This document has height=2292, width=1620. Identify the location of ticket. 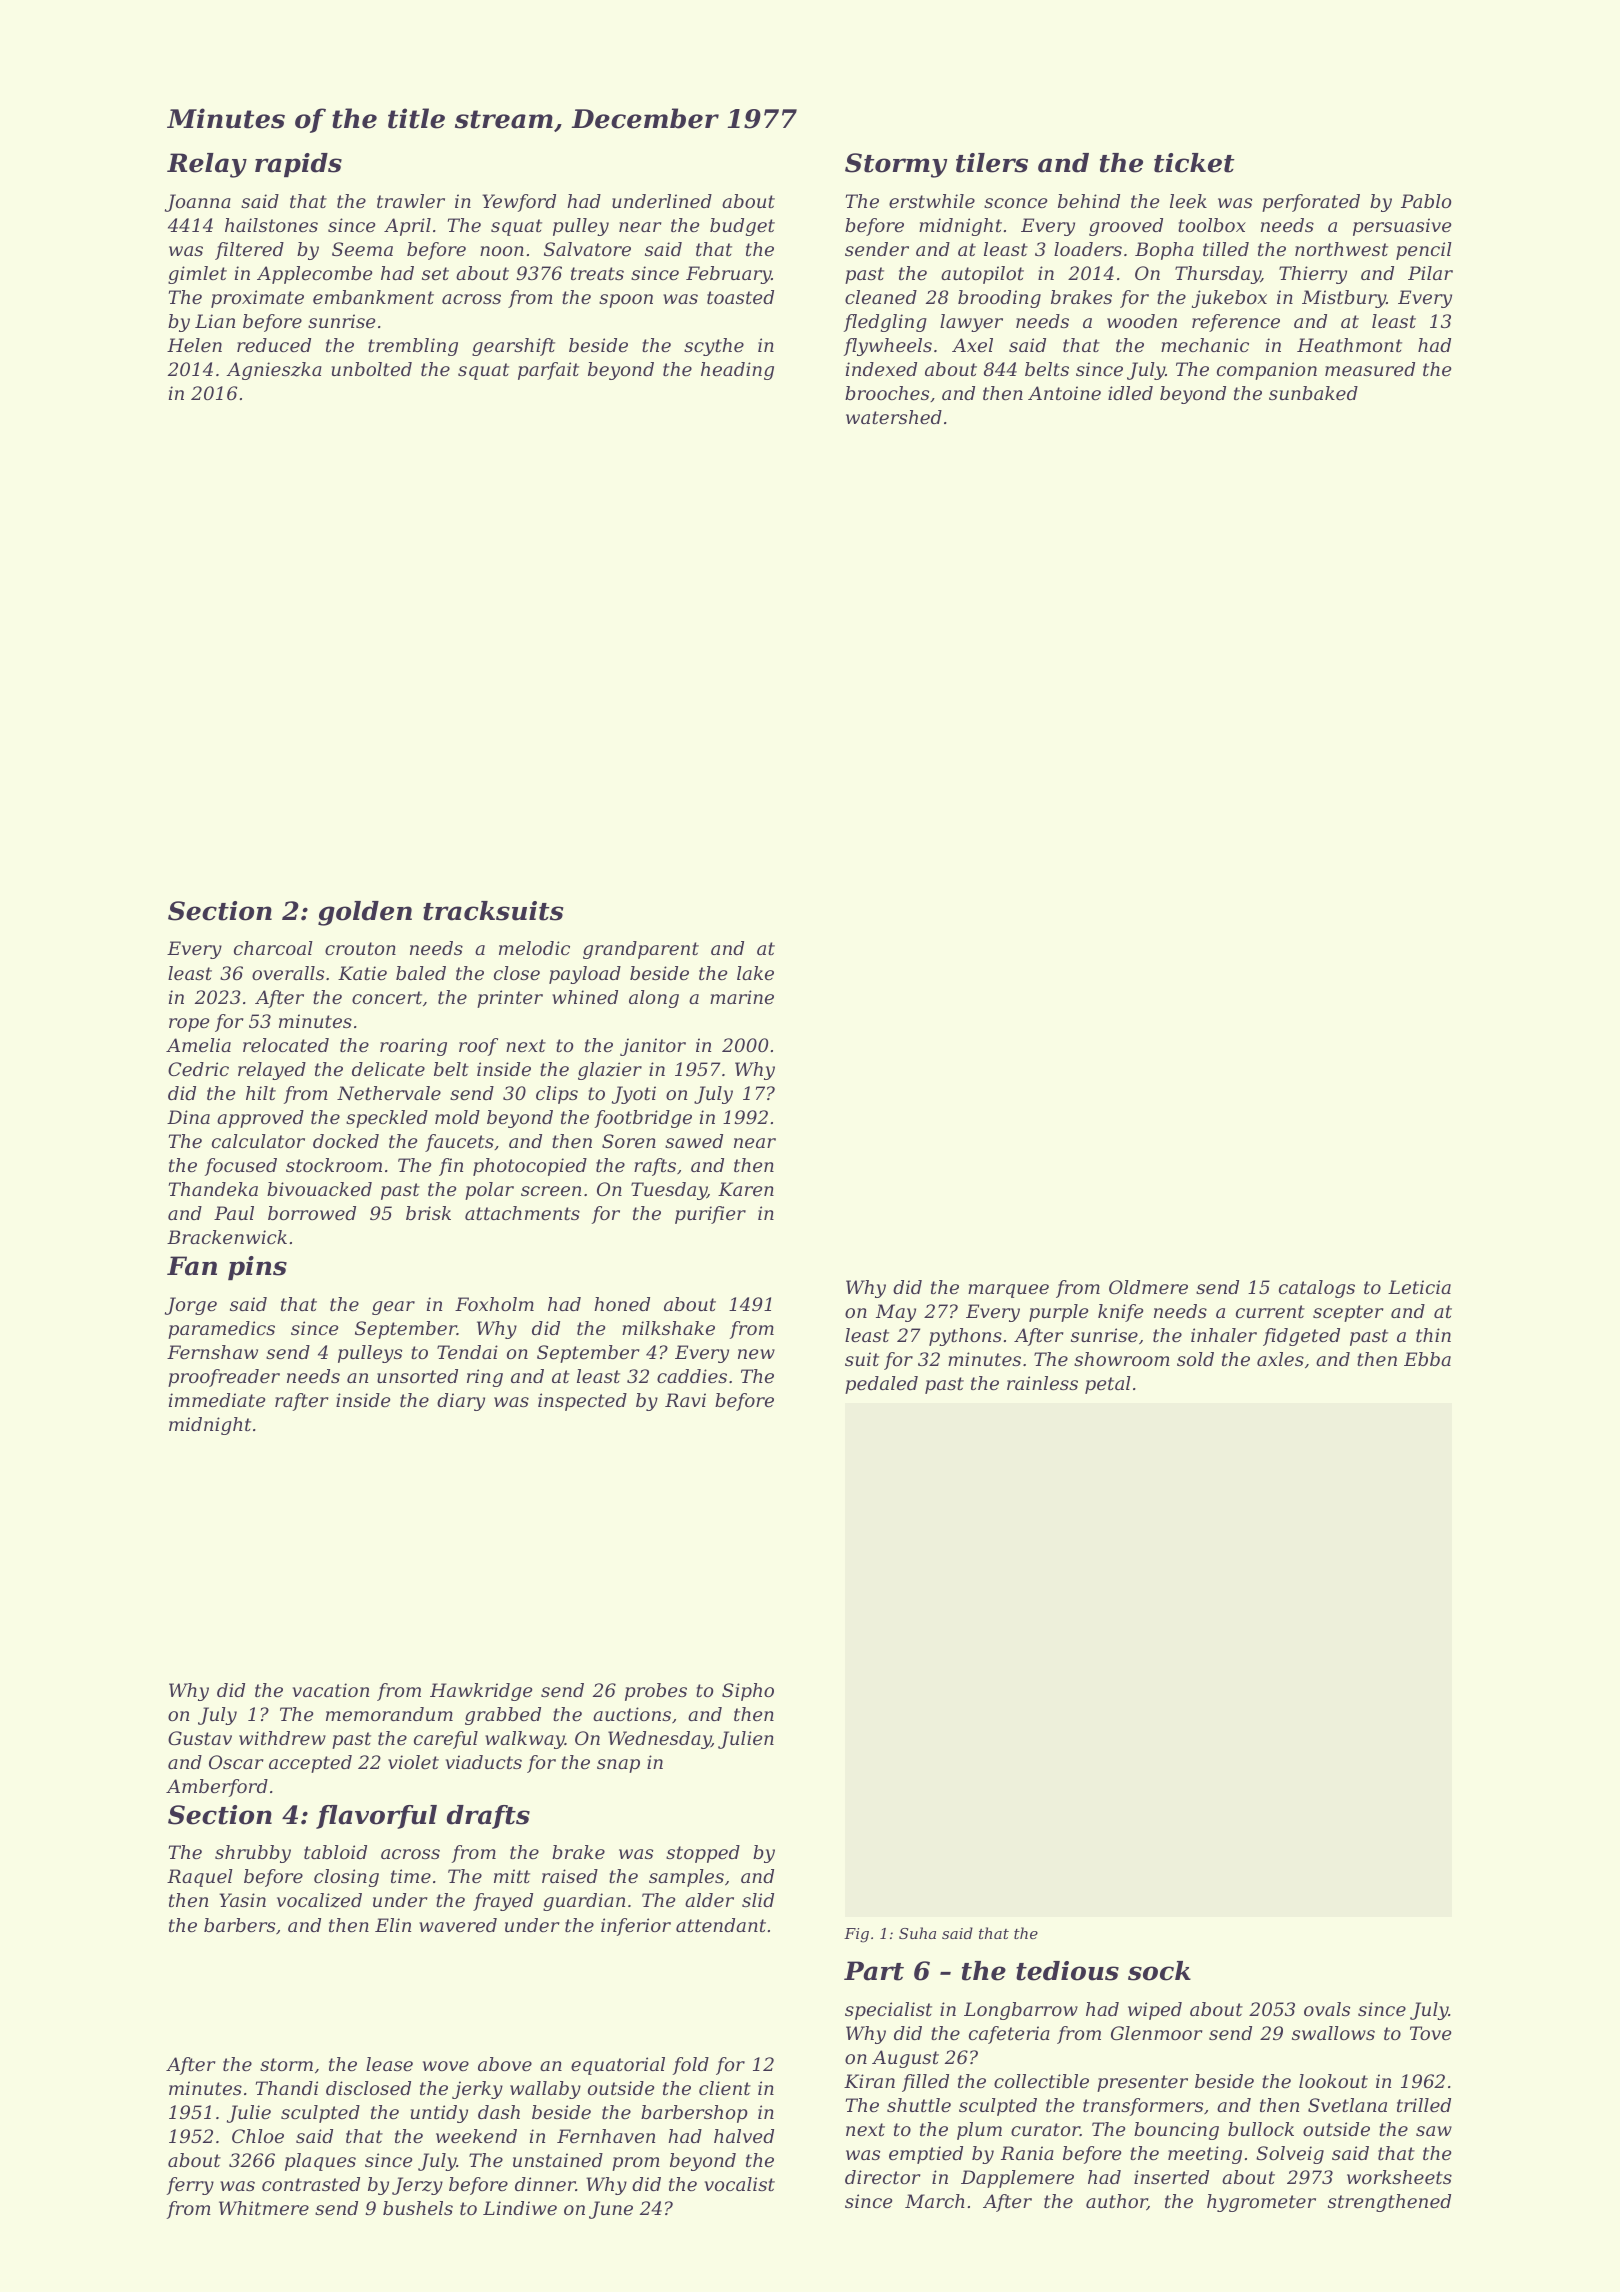
(1194, 163).
